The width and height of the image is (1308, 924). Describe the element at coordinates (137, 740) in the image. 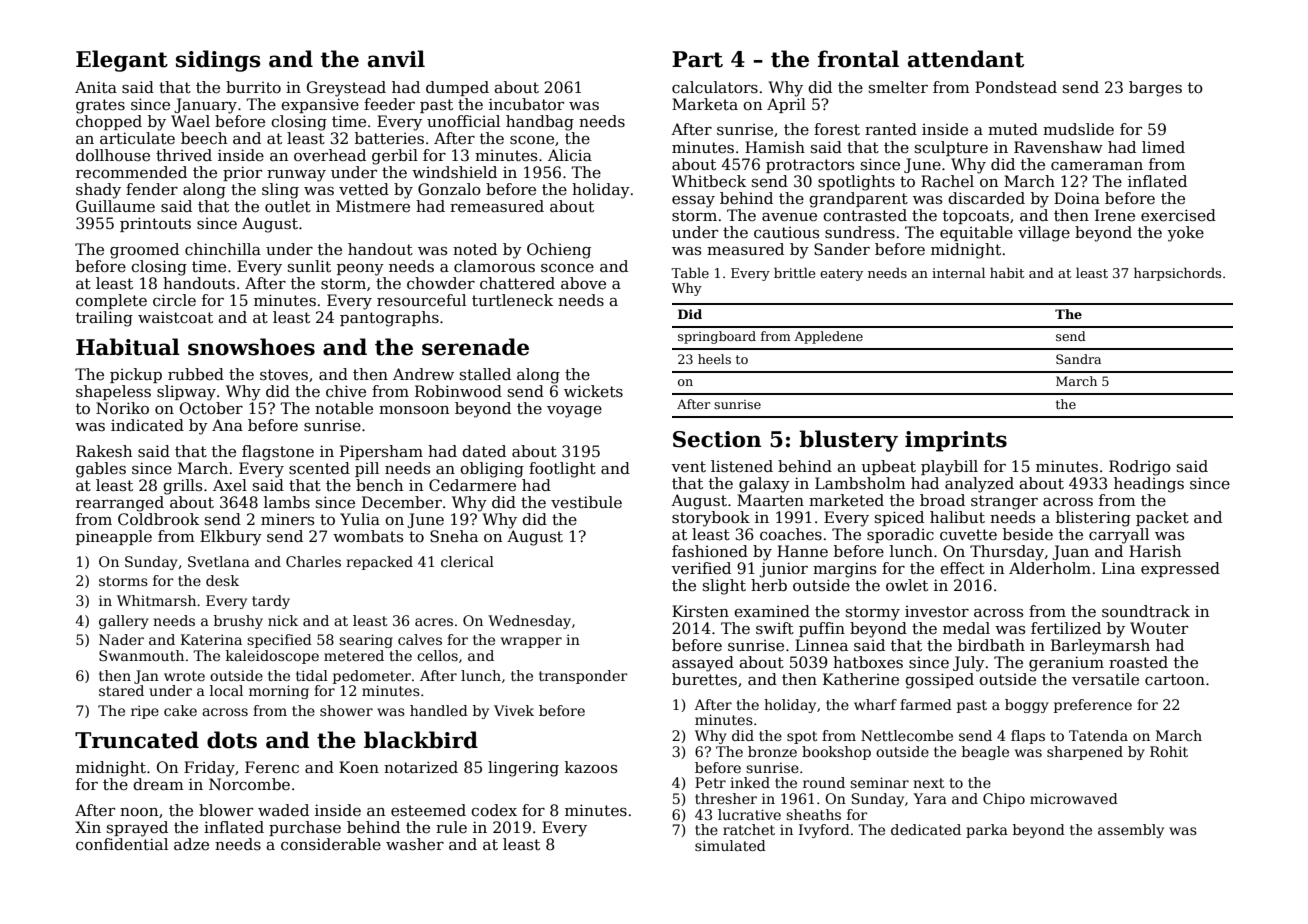

I see `Truncated` at that location.
